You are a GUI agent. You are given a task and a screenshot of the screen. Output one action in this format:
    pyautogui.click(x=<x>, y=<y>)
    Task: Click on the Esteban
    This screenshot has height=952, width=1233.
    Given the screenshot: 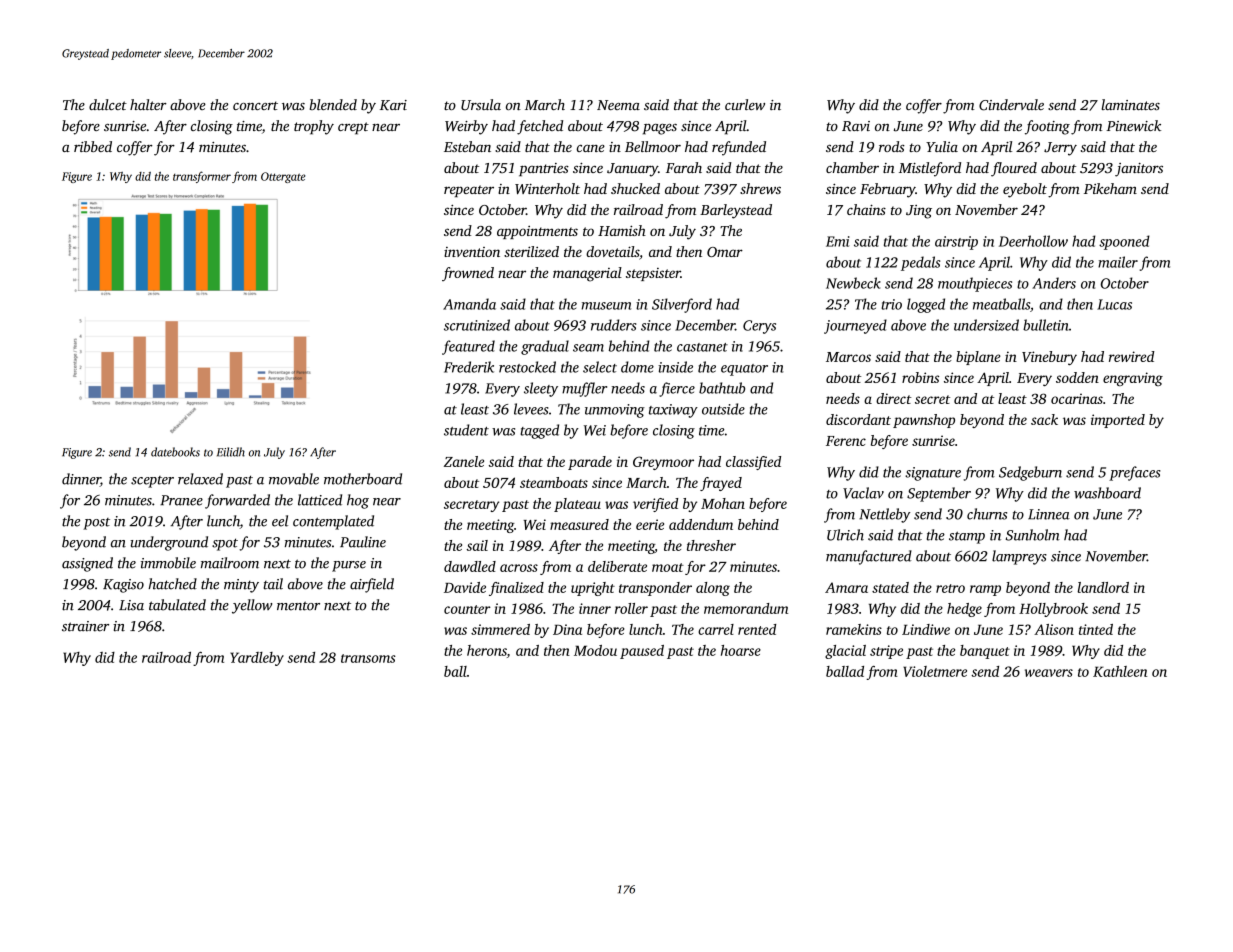 What is the action you would take?
    pyautogui.click(x=467, y=146)
